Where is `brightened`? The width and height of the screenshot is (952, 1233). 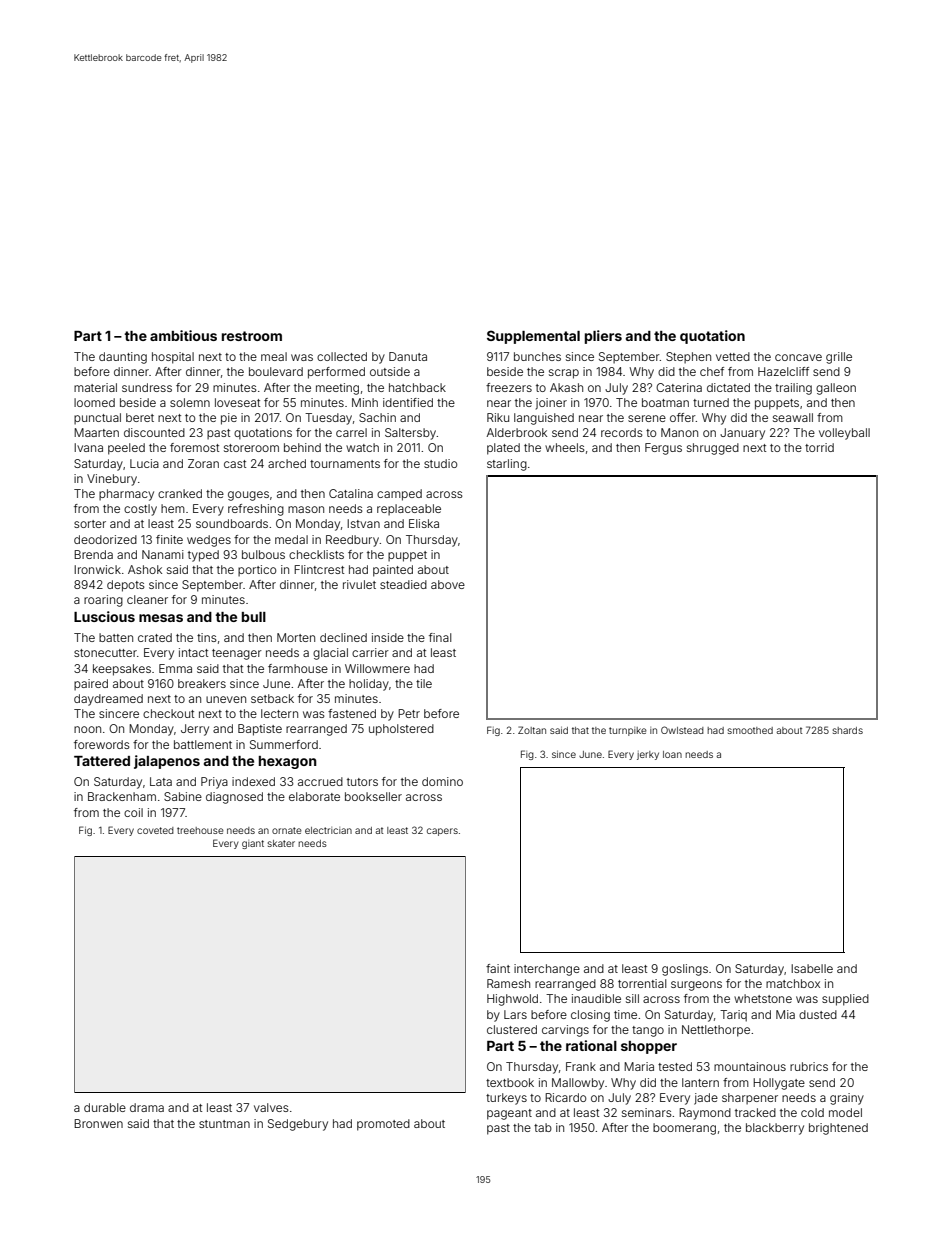 brightened is located at coordinates (838, 1129).
